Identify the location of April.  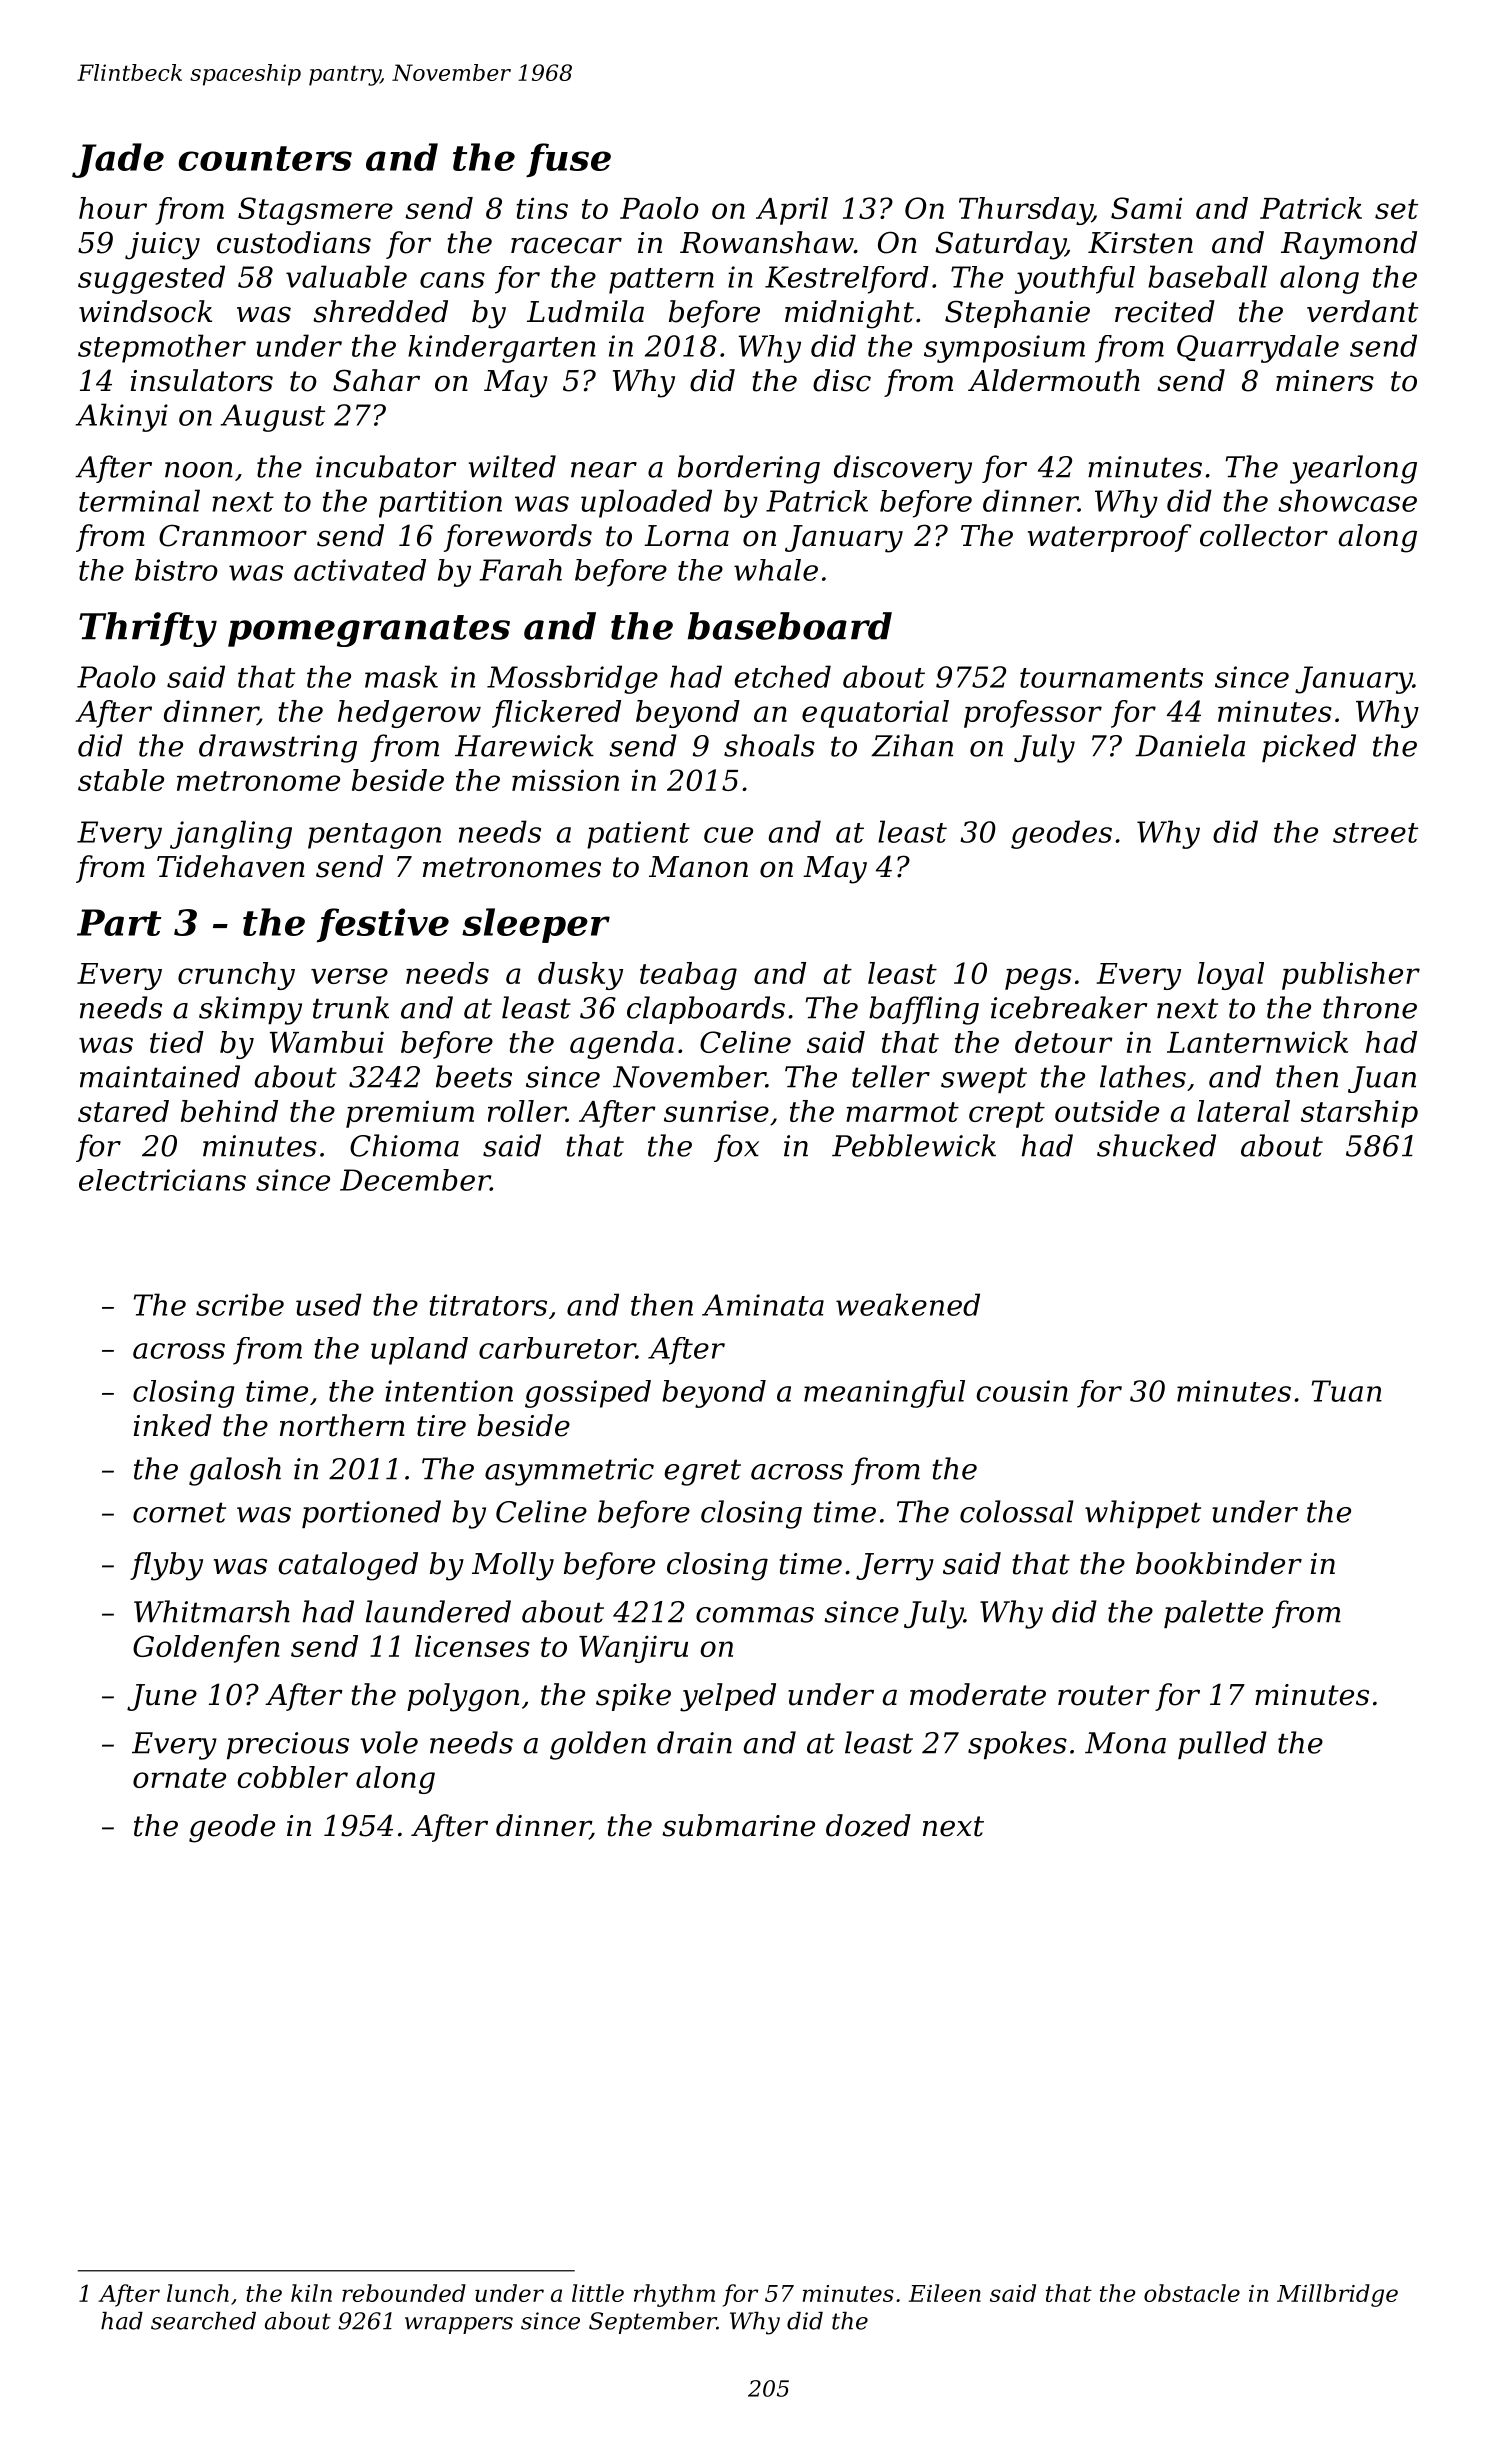
(792, 211).
